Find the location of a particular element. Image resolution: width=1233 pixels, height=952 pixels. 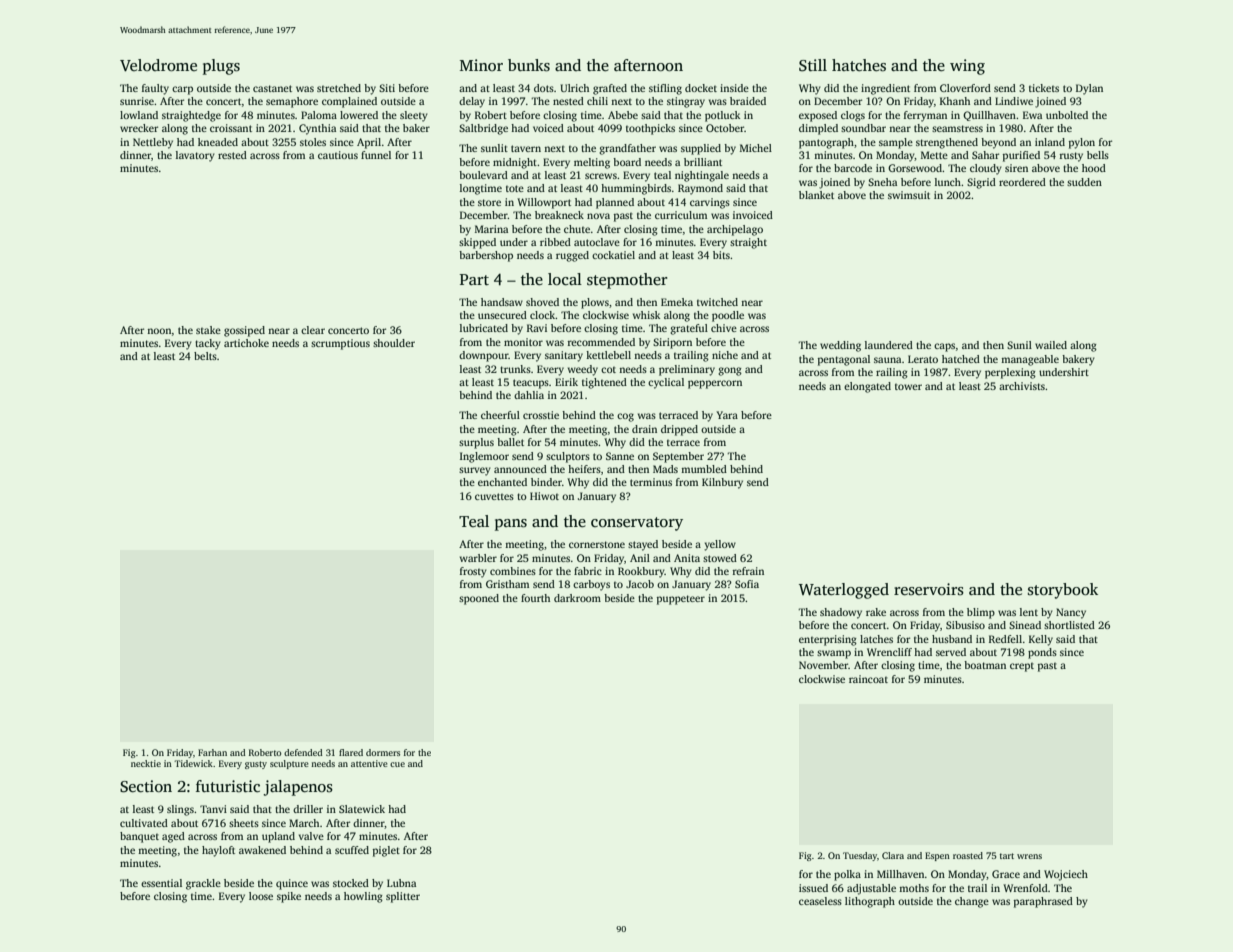

storybook is located at coordinates (1063, 591).
